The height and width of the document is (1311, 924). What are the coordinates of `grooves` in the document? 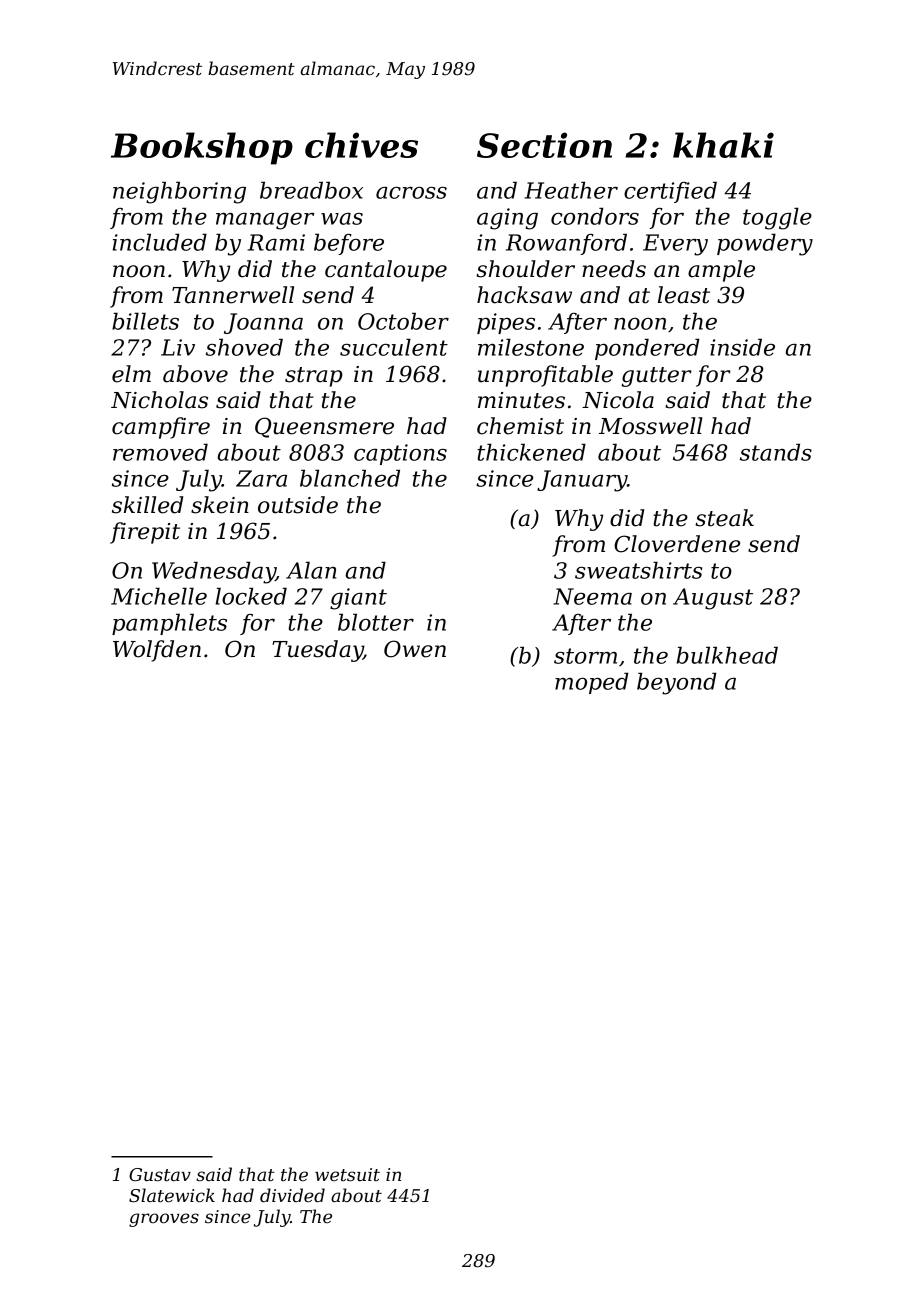 It's located at (164, 1220).
